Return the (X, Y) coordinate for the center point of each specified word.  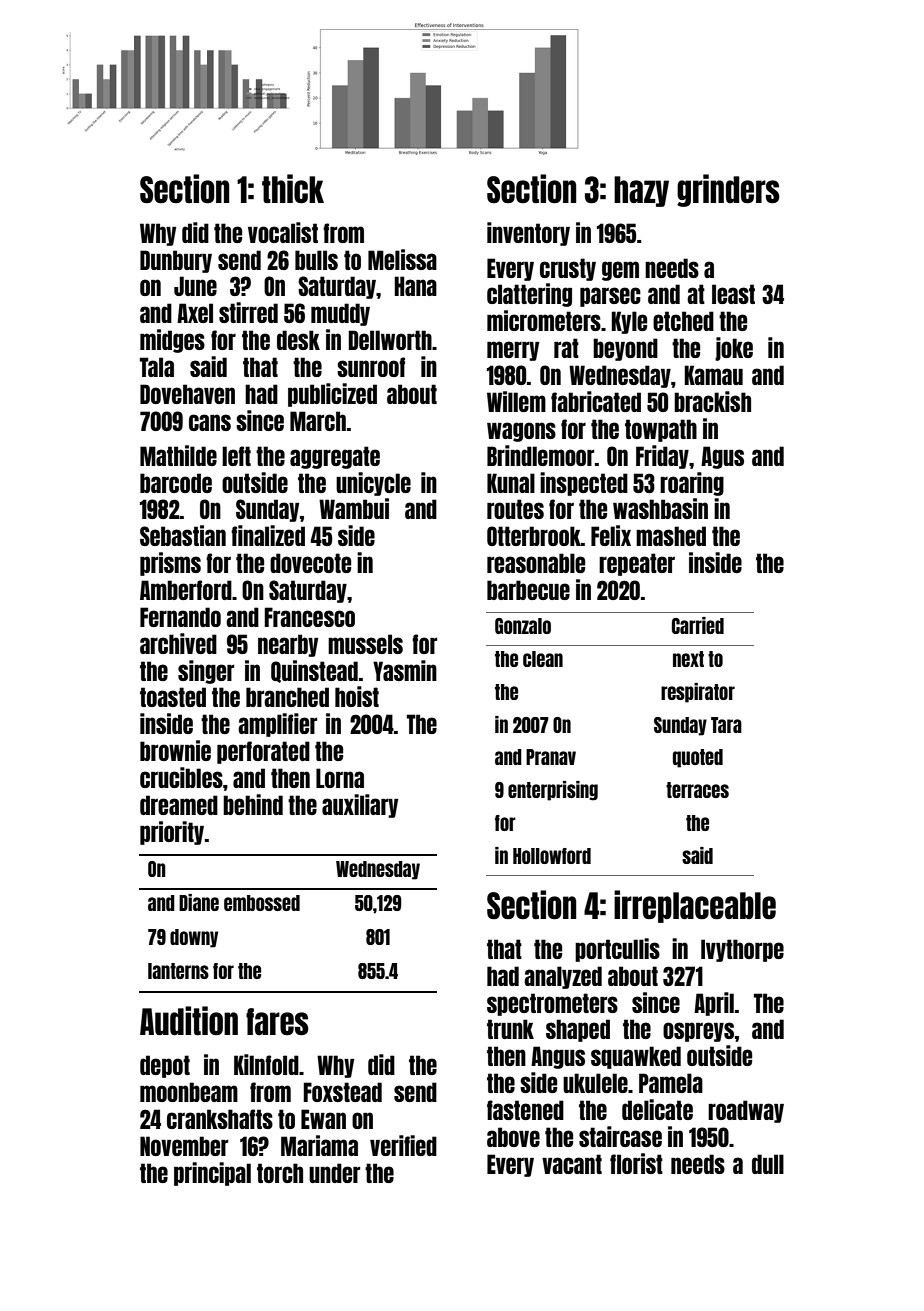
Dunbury (176, 261)
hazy (641, 191)
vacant (572, 1164)
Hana (416, 286)
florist (636, 1163)
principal (212, 1174)
